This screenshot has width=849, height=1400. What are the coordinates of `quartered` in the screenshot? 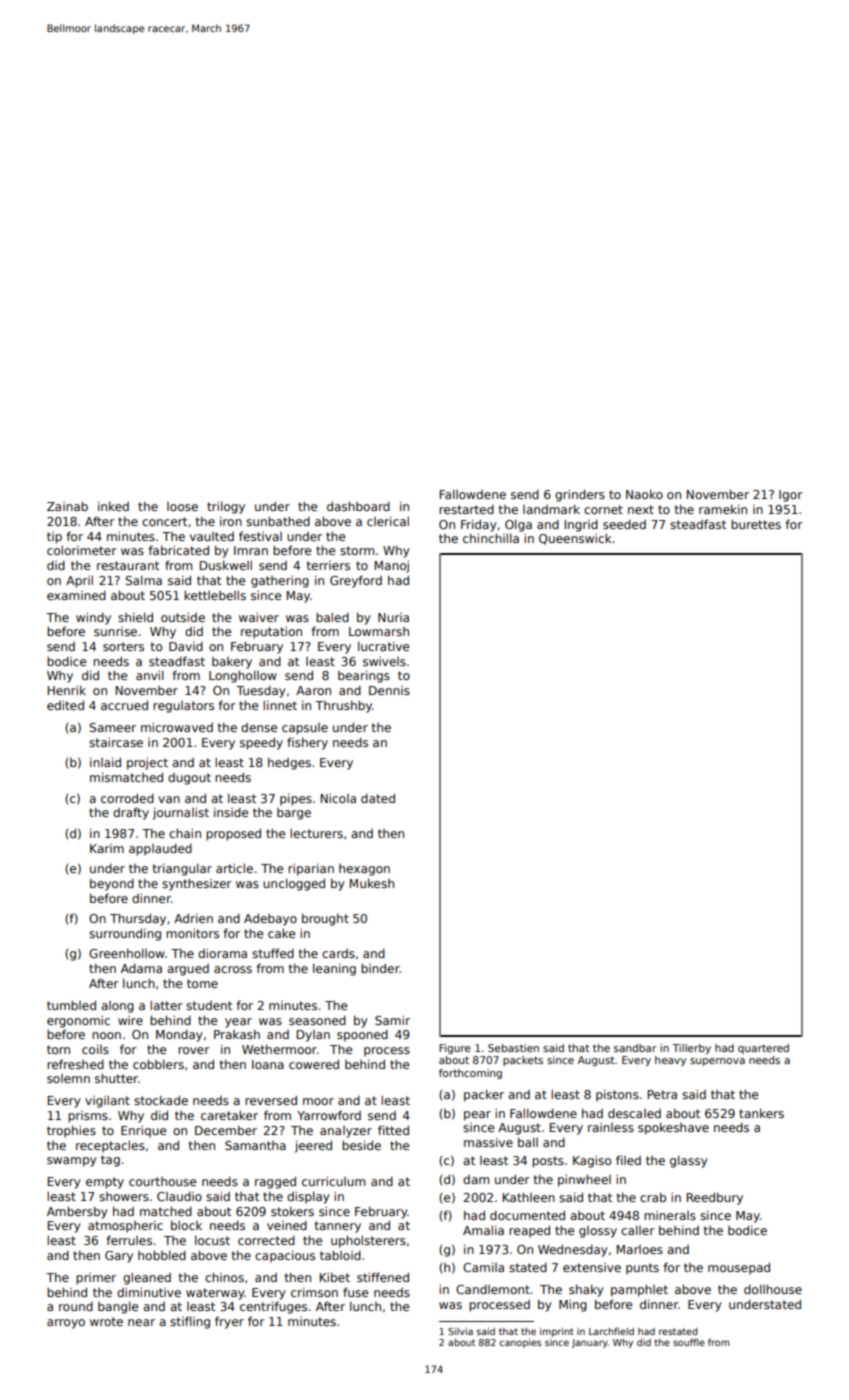 It's located at (763, 1049).
